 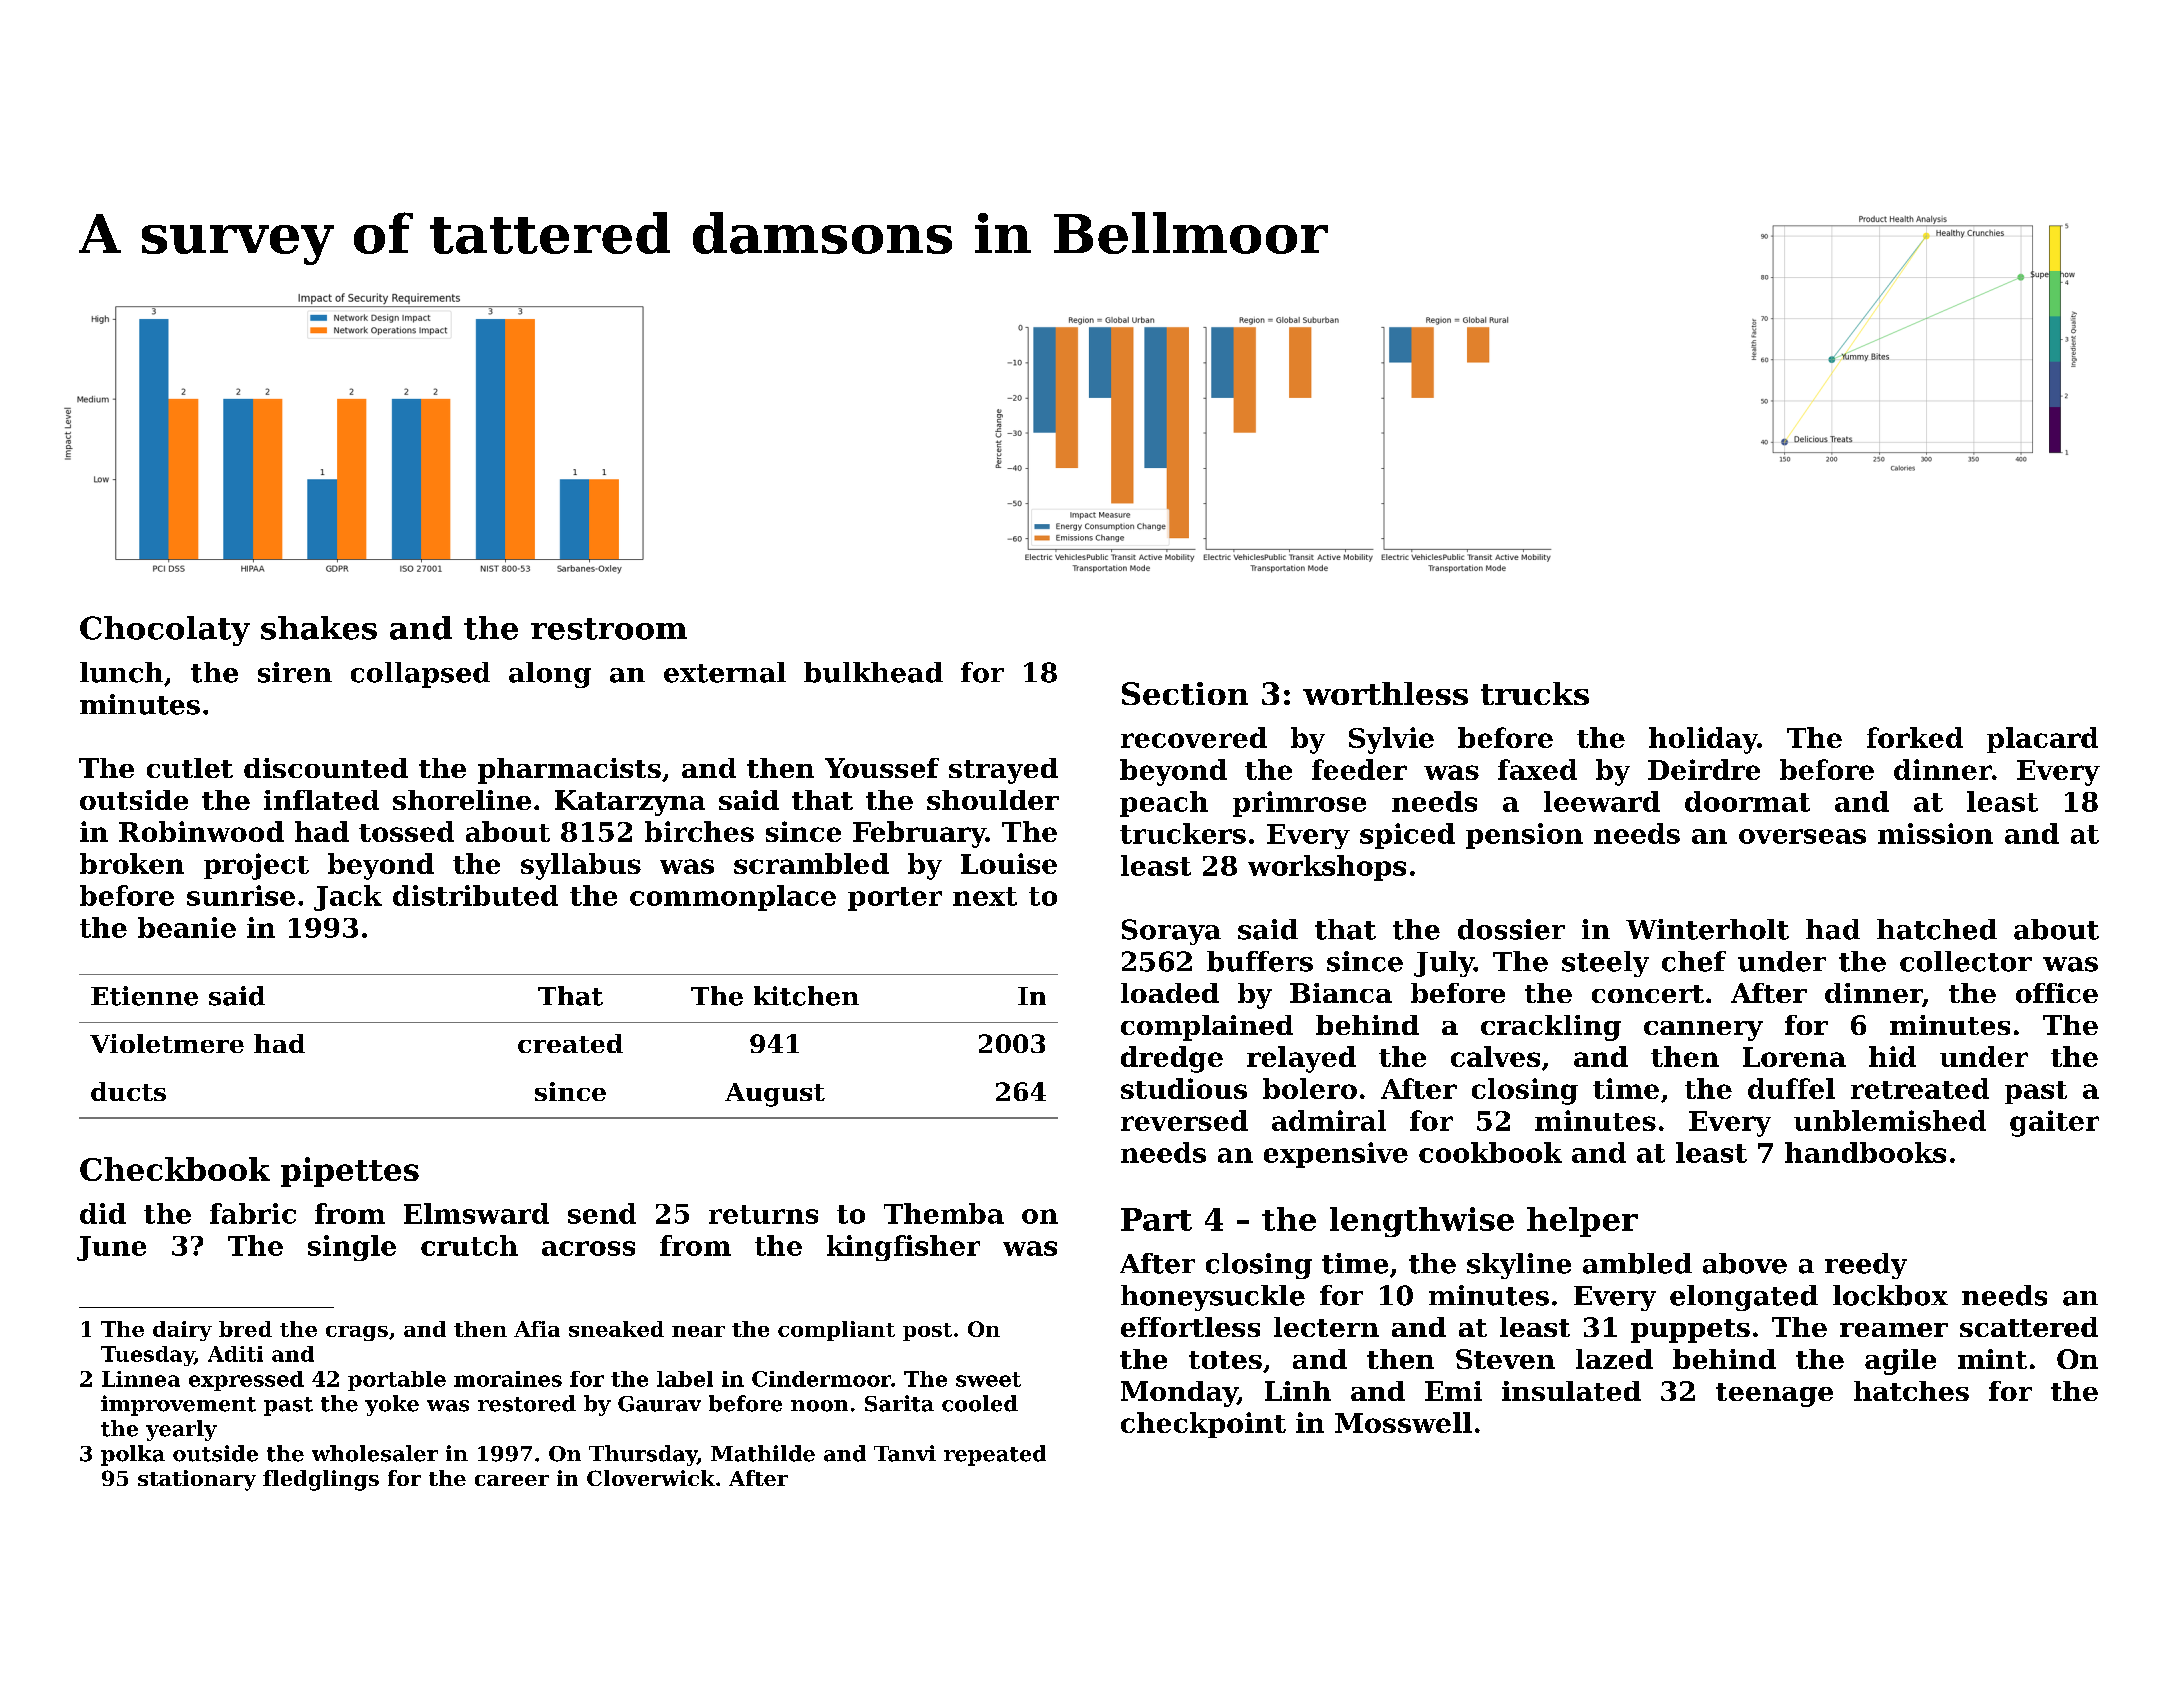 What do you see at coordinates (1703, 1031) in the screenshot?
I see `cannery` at bounding box center [1703, 1031].
